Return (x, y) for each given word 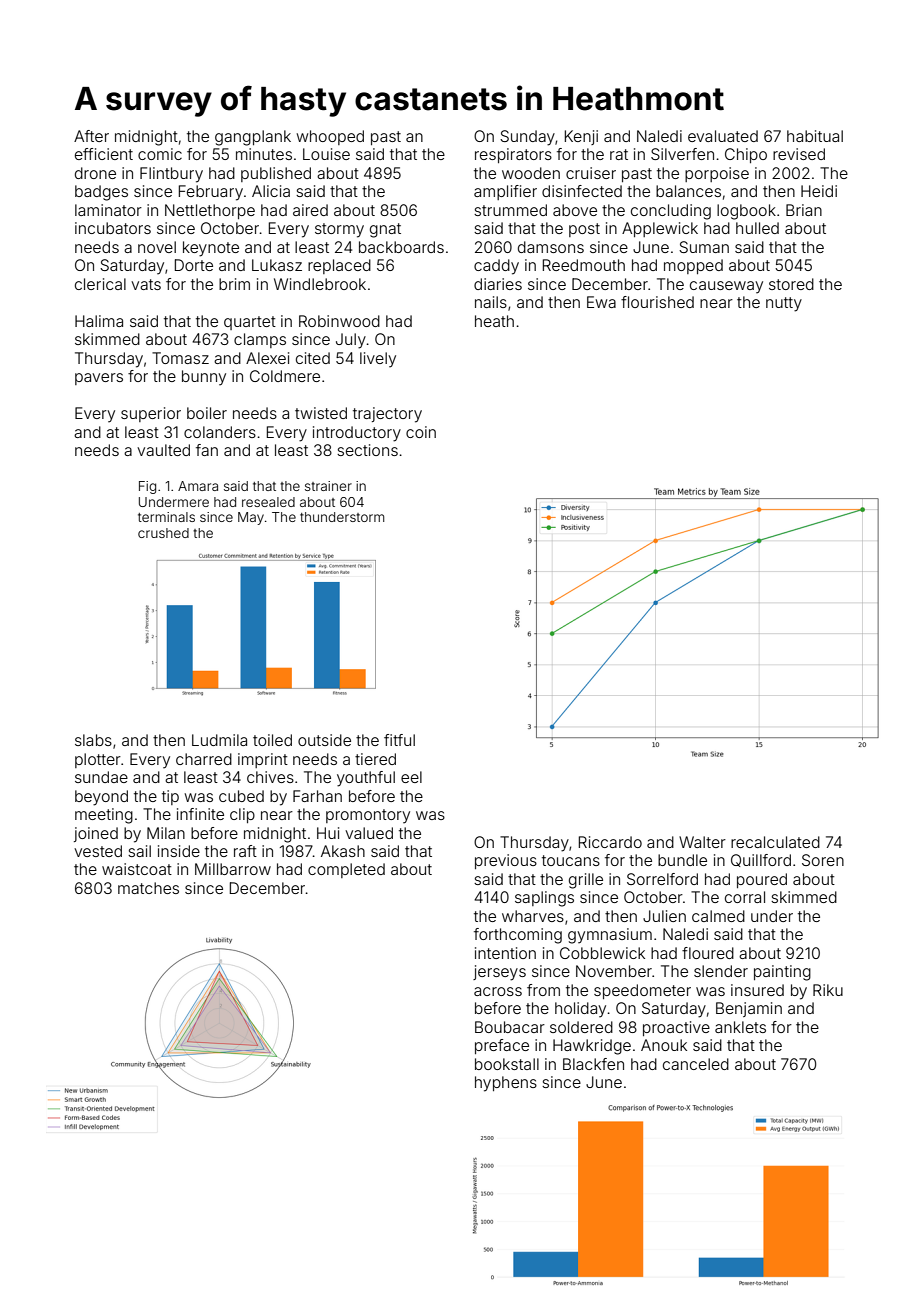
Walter (702, 842)
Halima (99, 321)
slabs (93, 740)
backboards (401, 247)
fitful (399, 740)
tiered (375, 759)
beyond (101, 798)
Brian (804, 210)
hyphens (506, 1084)
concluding (671, 212)
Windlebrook (320, 284)
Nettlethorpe (210, 211)
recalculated (775, 842)
